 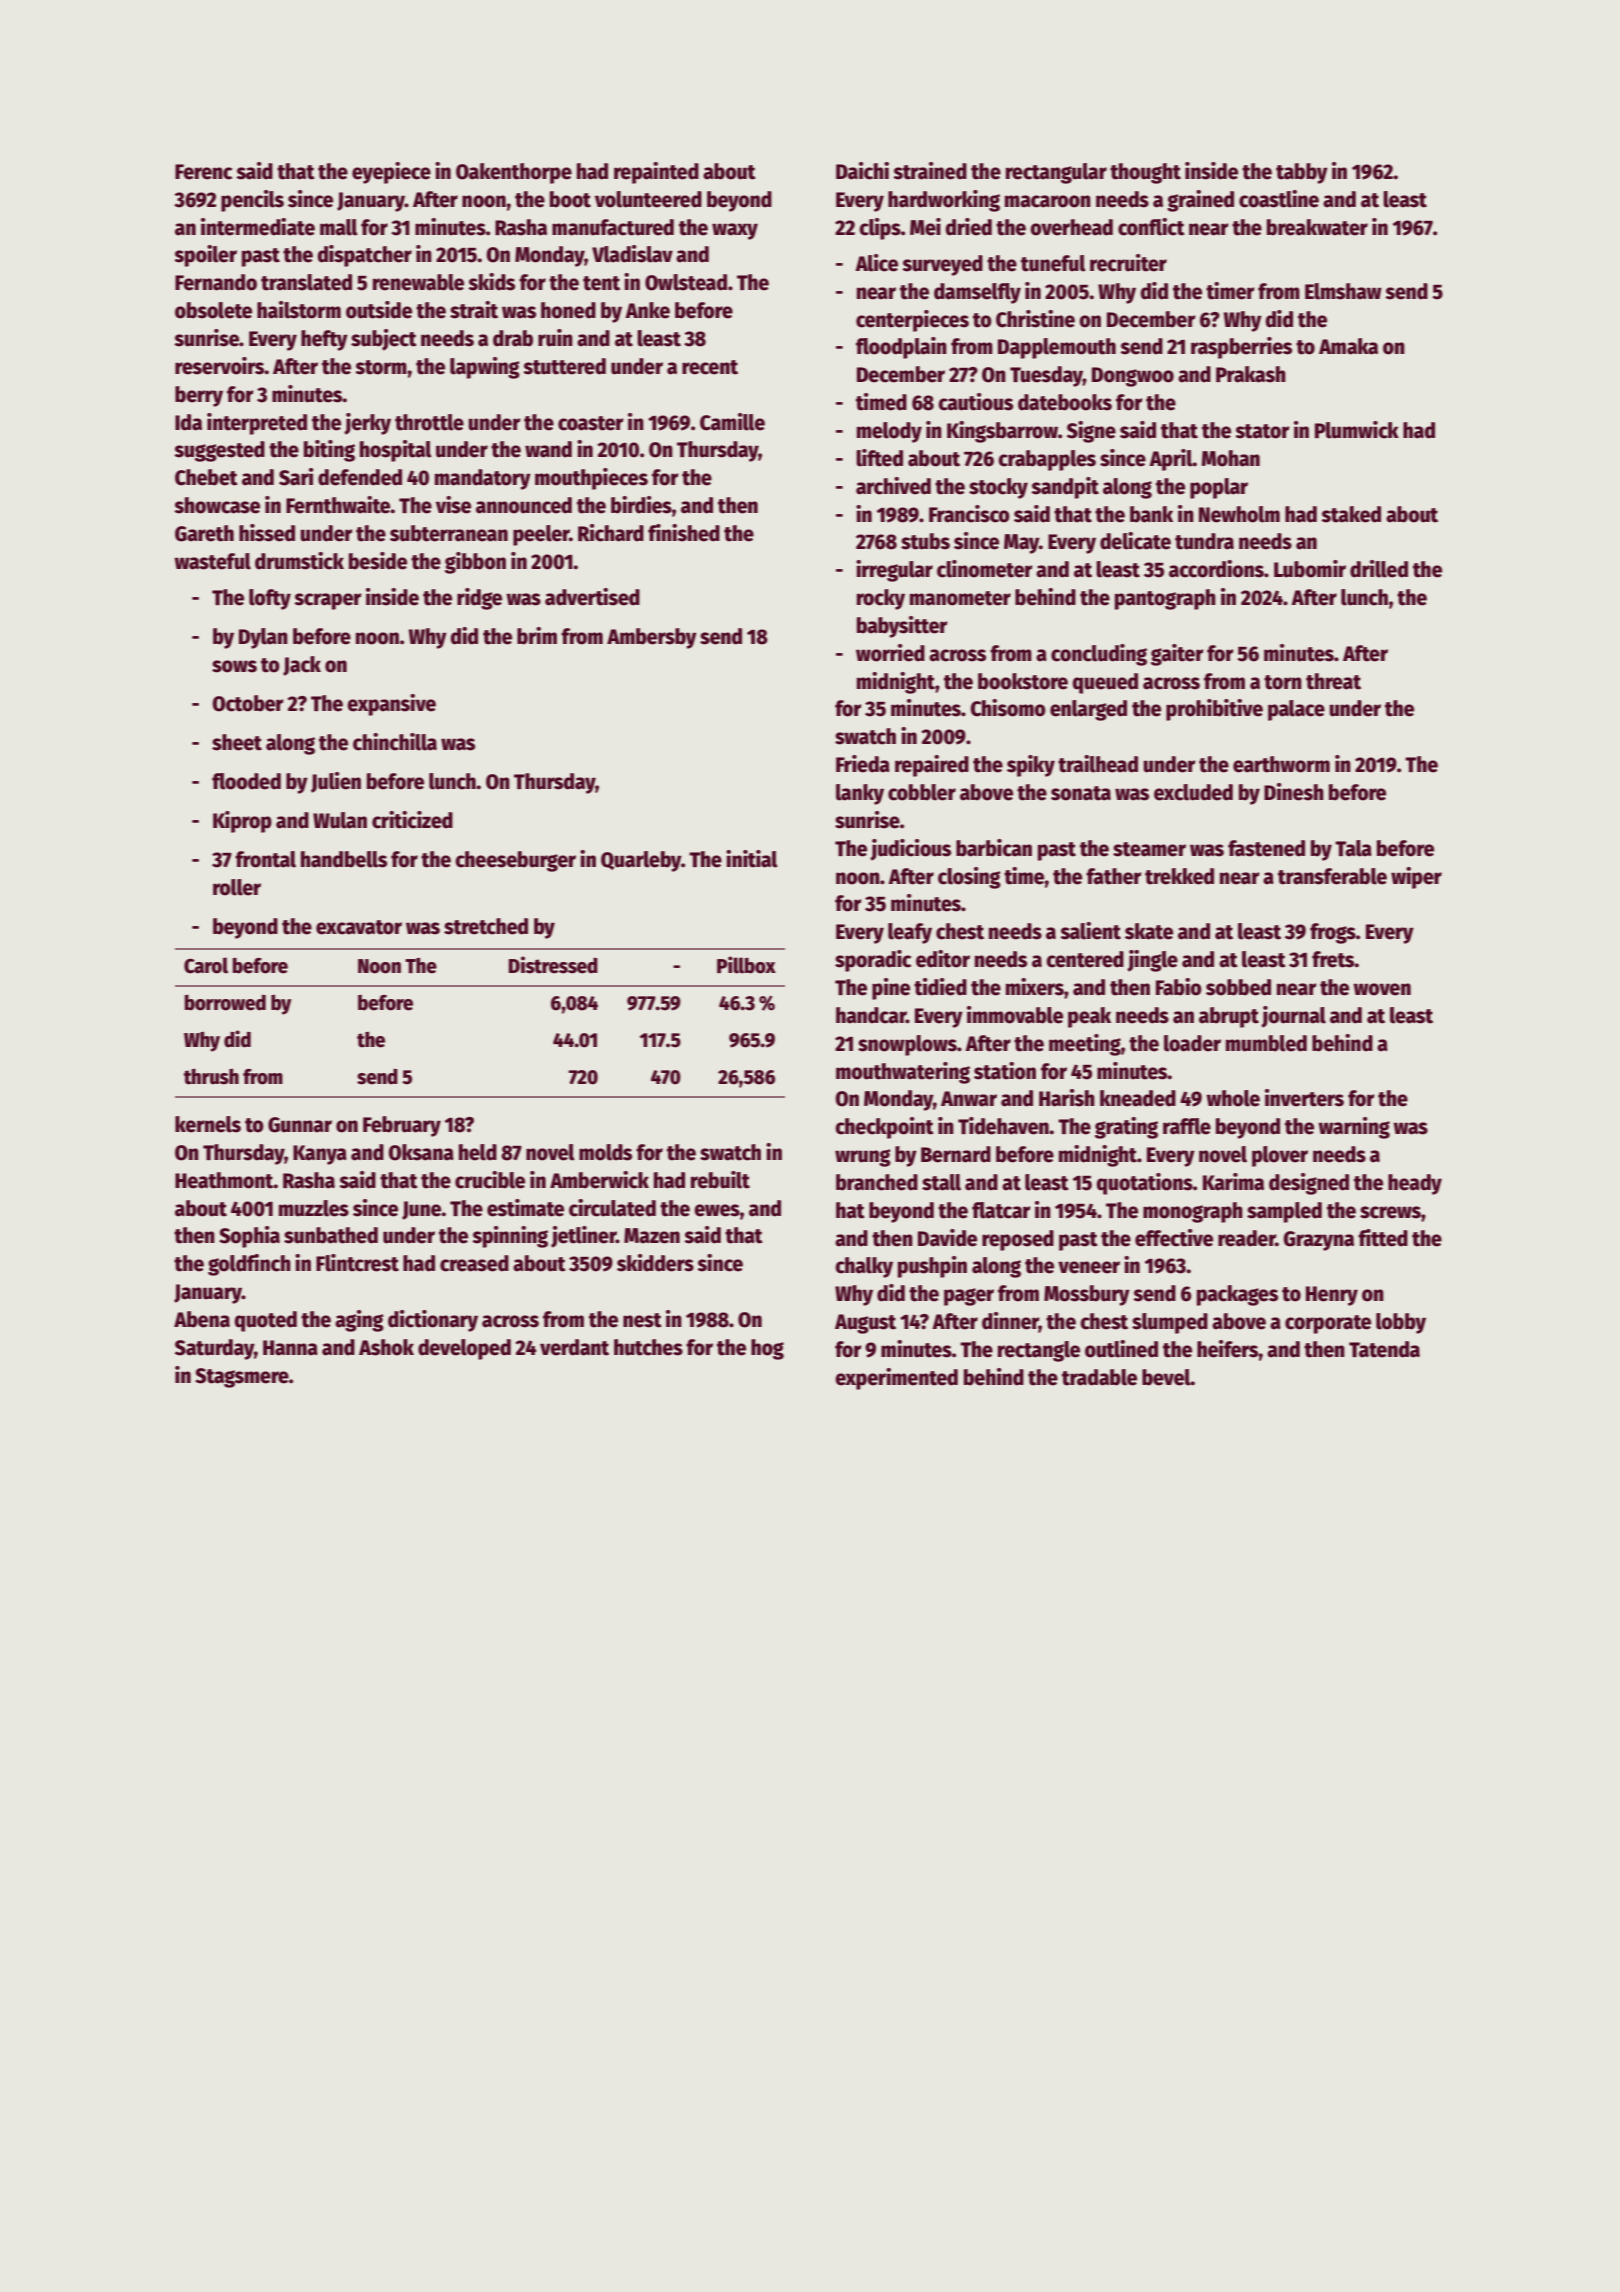 What do you see at coordinates (896, 1379) in the screenshot?
I see `experimented` at bounding box center [896, 1379].
